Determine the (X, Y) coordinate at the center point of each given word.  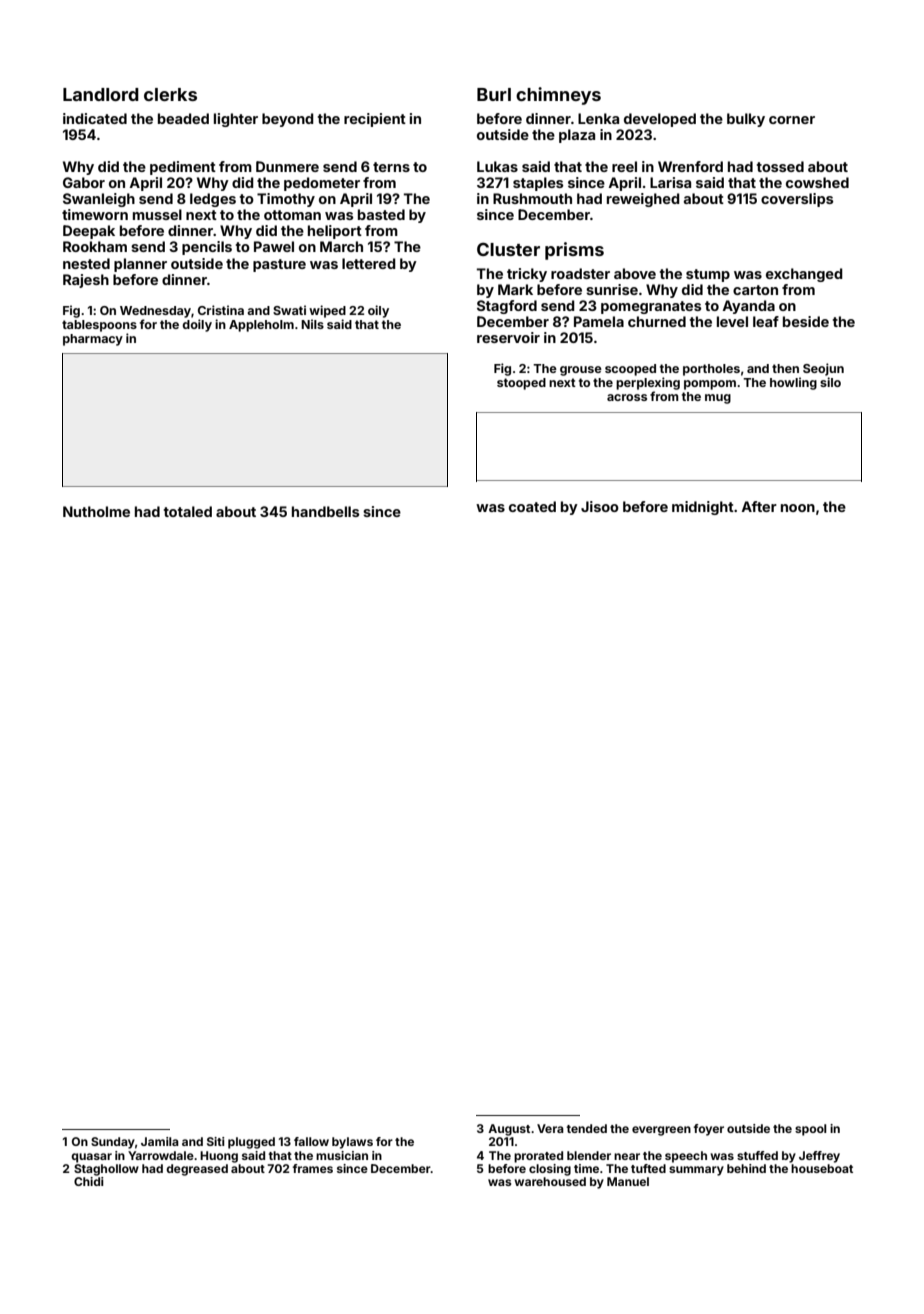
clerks (170, 94)
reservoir (508, 337)
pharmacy (93, 340)
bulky (746, 120)
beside (806, 321)
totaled (188, 511)
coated (532, 506)
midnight (703, 508)
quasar (91, 1158)
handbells (326, 511)
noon (798, 508)
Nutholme (96, 511)
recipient (375, 120)
